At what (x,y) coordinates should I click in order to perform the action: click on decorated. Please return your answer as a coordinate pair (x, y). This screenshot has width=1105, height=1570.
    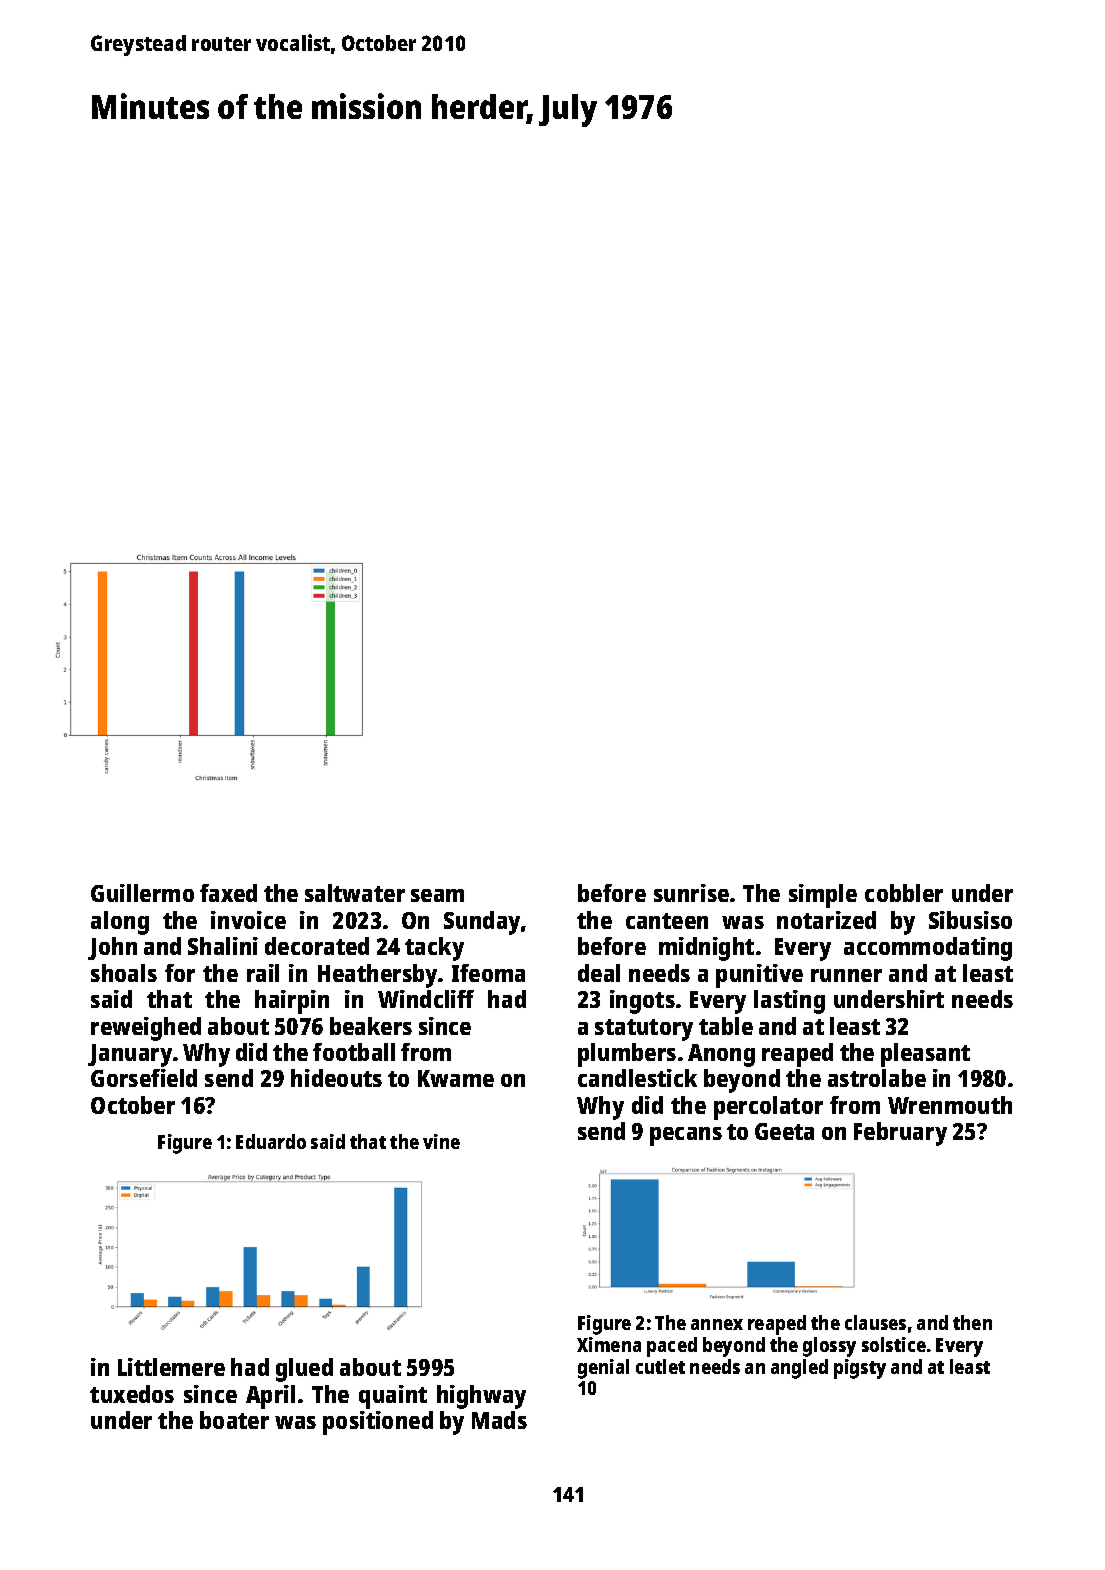
    Looking at the image, I should click on (317, 946).
